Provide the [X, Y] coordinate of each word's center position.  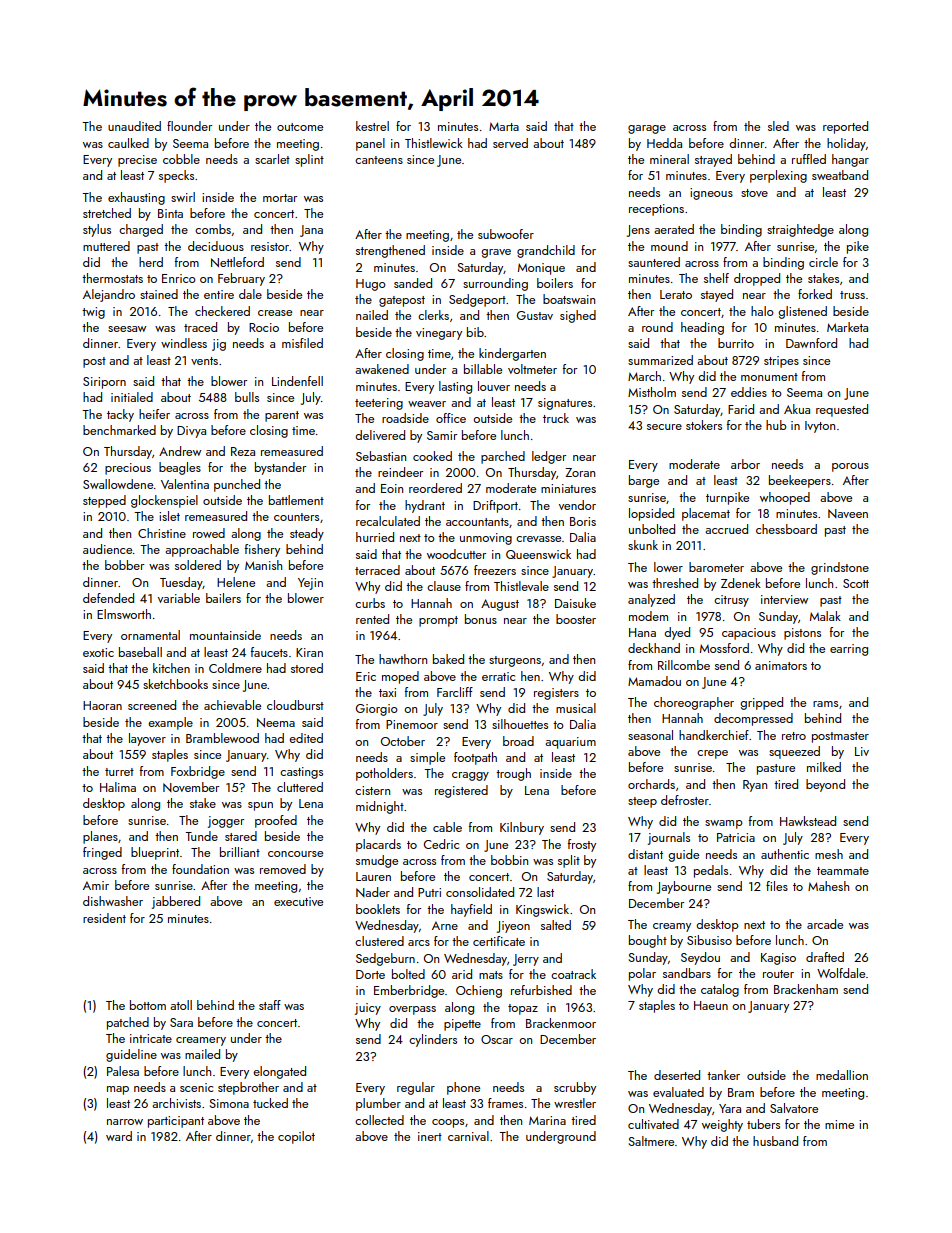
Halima [118, 787]
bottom [148, 1005]
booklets [378, 909]
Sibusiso [709, 940]
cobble [181, 159]
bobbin [509, 860]
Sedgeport [477, 300]
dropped [757, 279]
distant [645, 854]
